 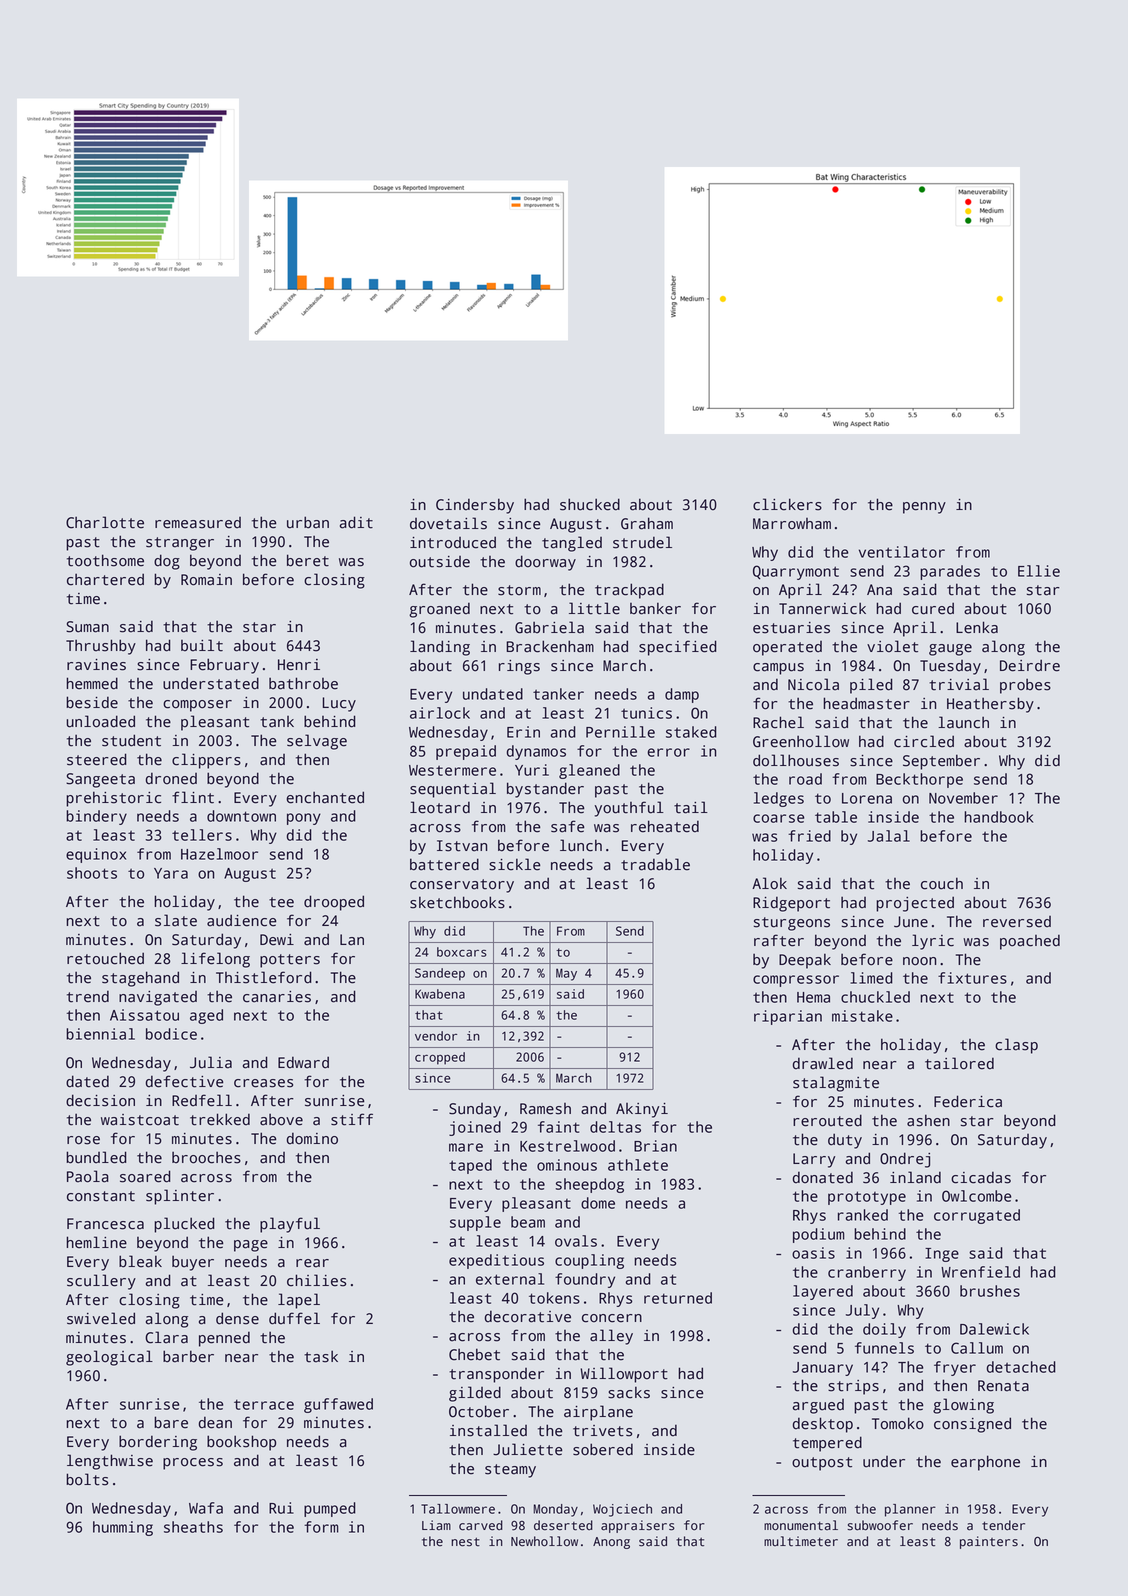 What do you see at coordinates (436, 1036) in the screenshot?
I see `vendor` at bounding box center [436, 1036].
